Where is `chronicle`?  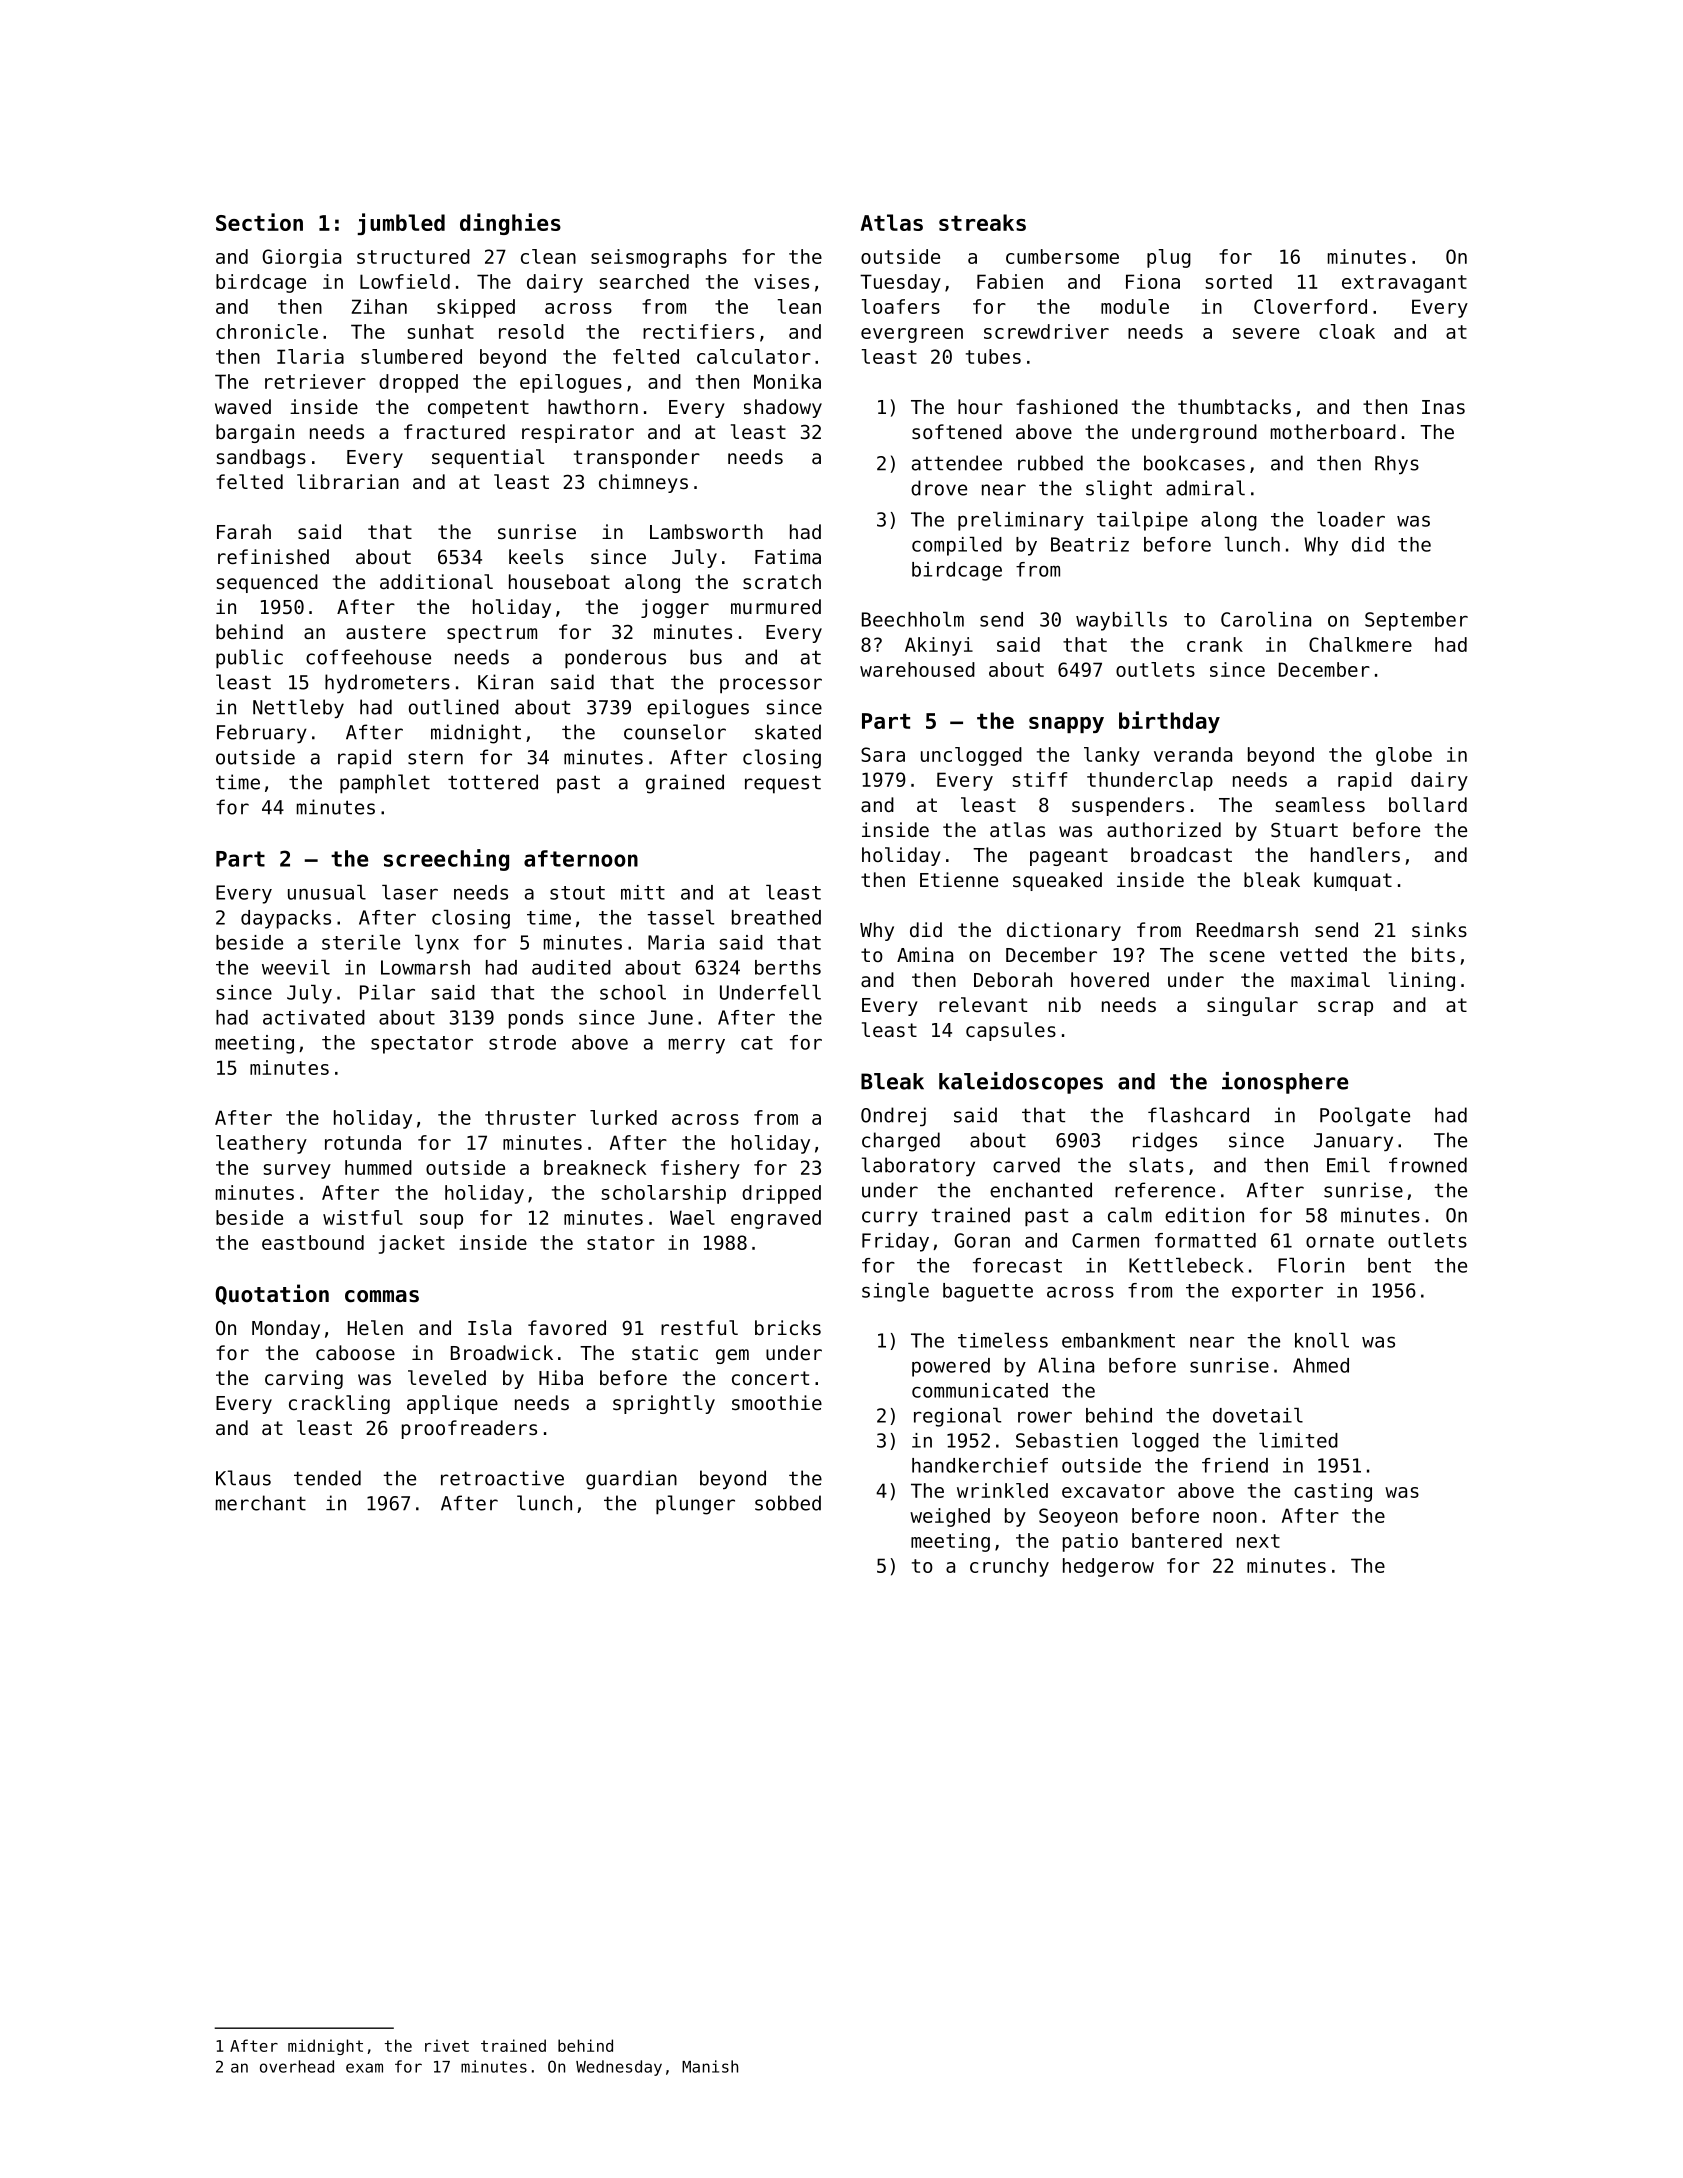 chronicle is located at coordinates (267, 331).
